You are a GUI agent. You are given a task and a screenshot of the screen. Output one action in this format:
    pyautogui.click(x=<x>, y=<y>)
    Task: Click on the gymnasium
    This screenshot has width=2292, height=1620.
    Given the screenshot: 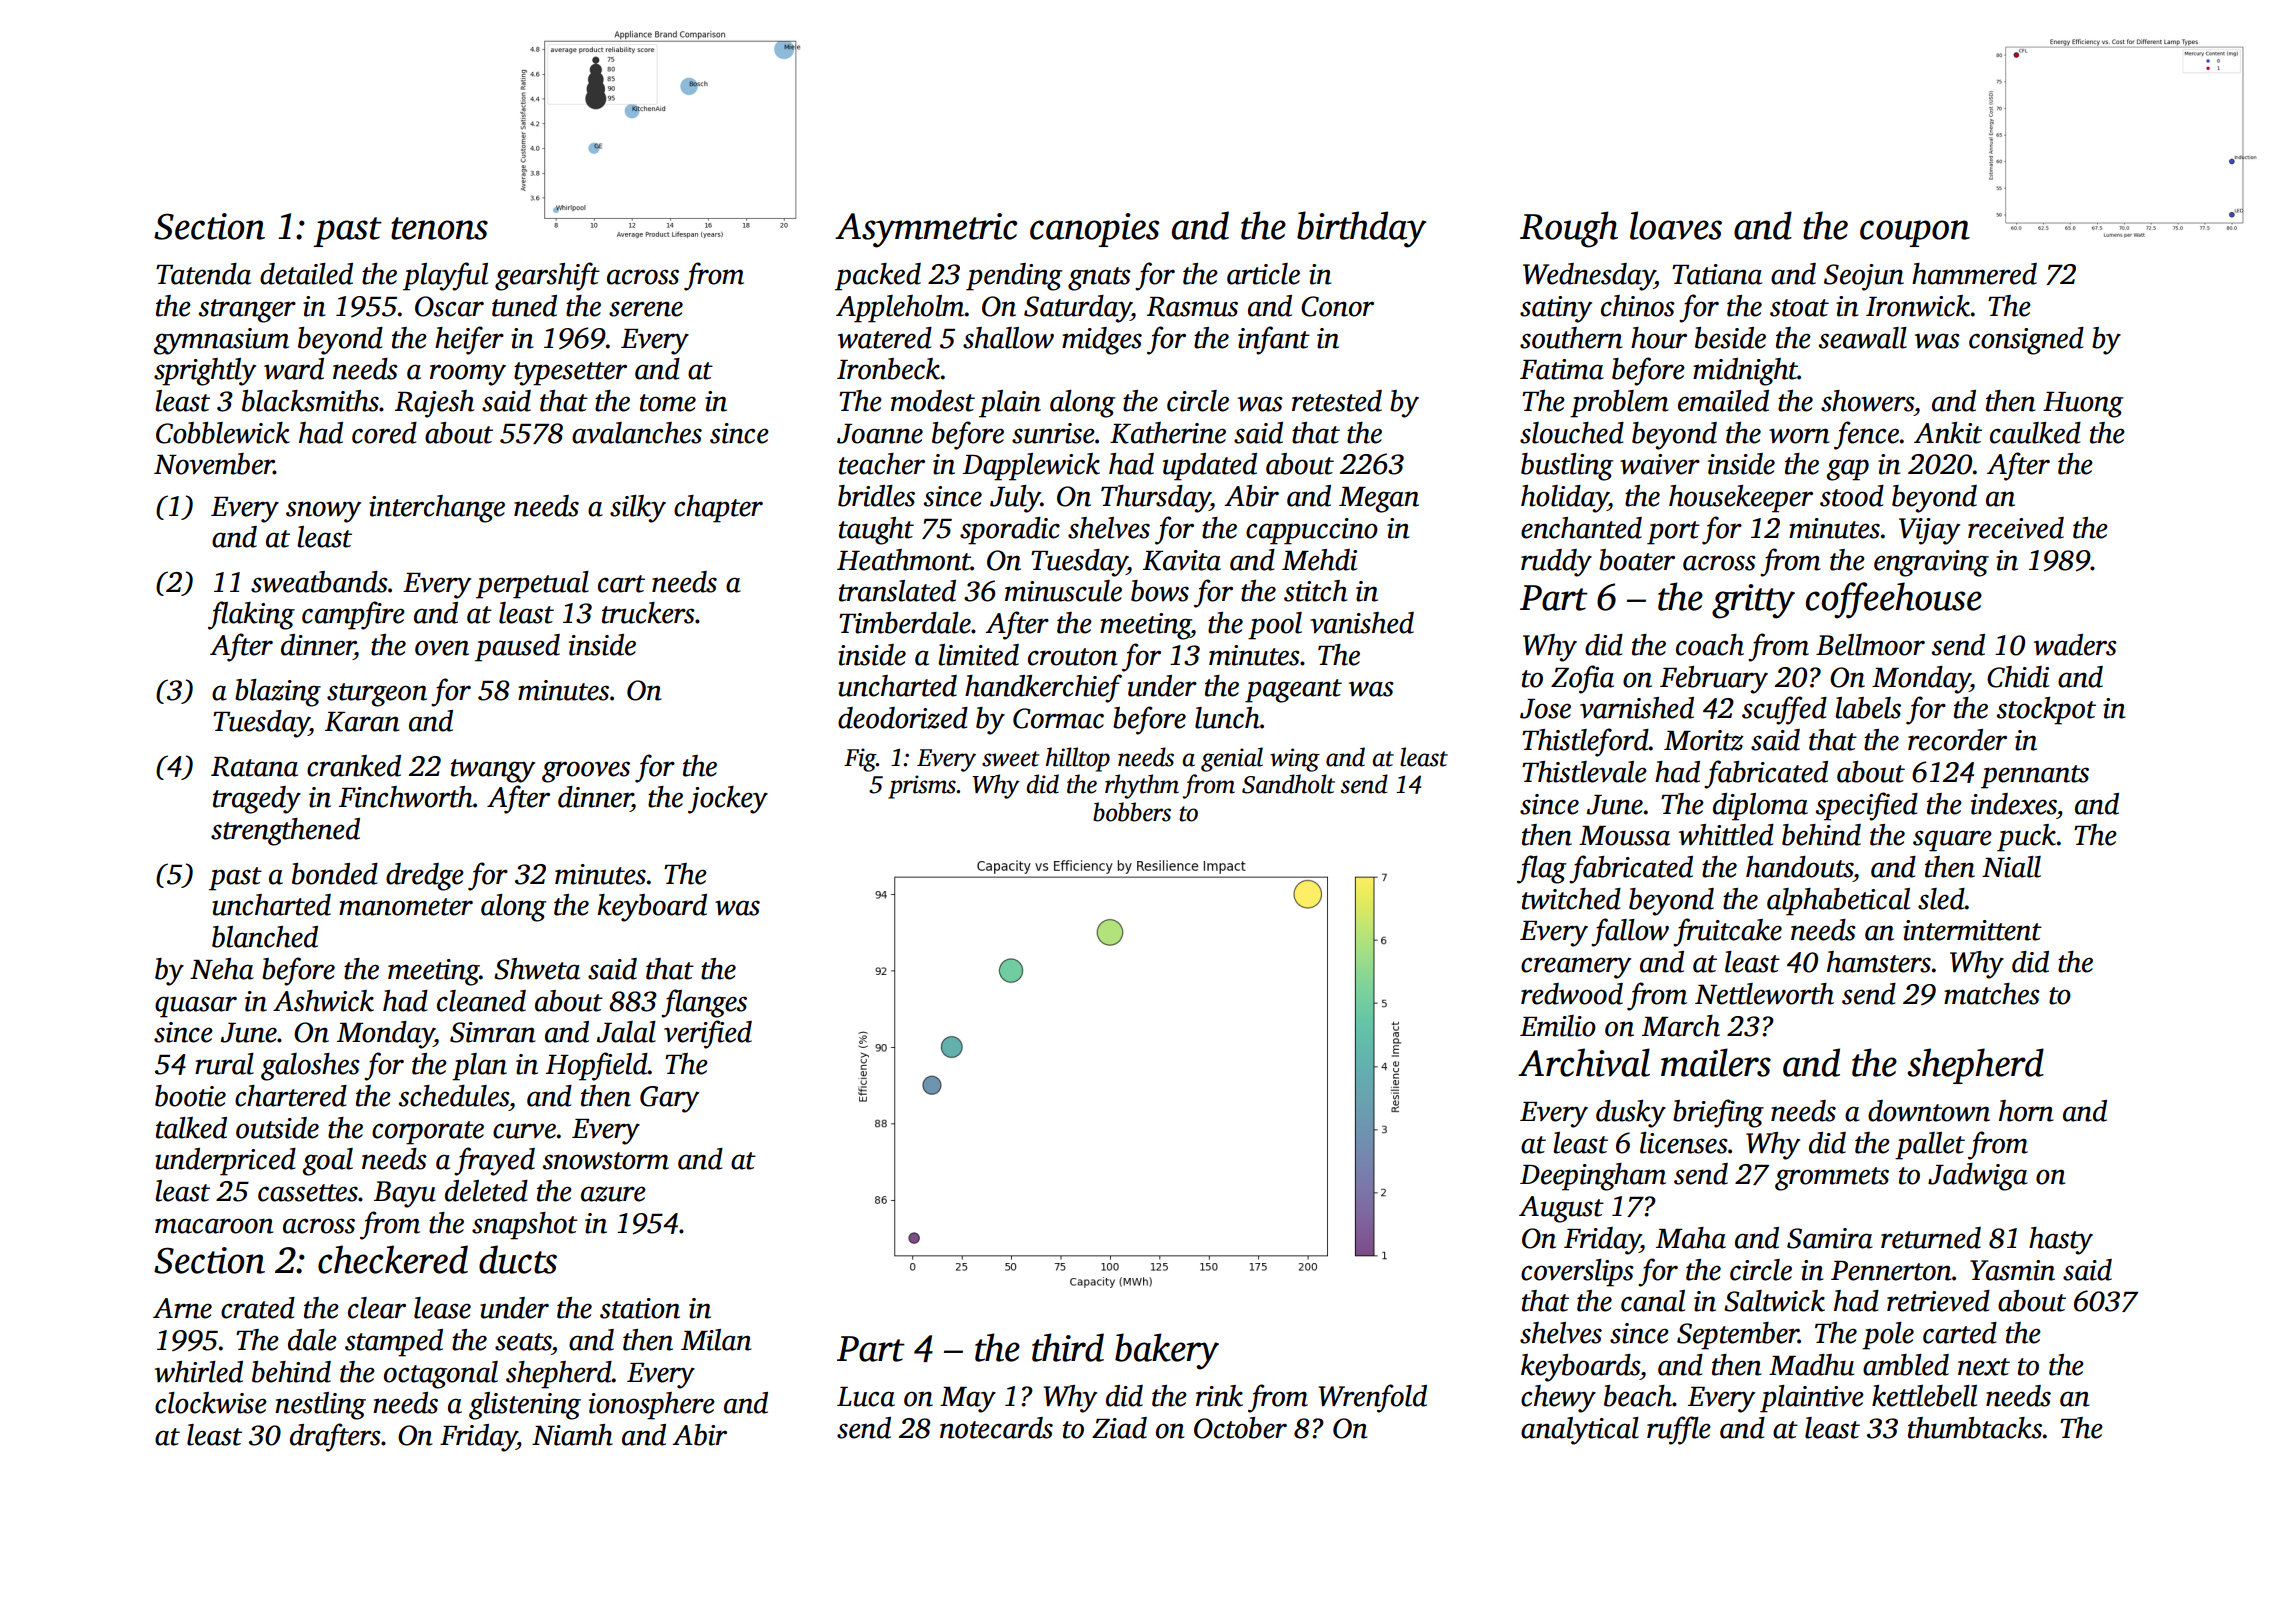 What is the action you would take?
    pyautogui.click(x=221, y=341)
